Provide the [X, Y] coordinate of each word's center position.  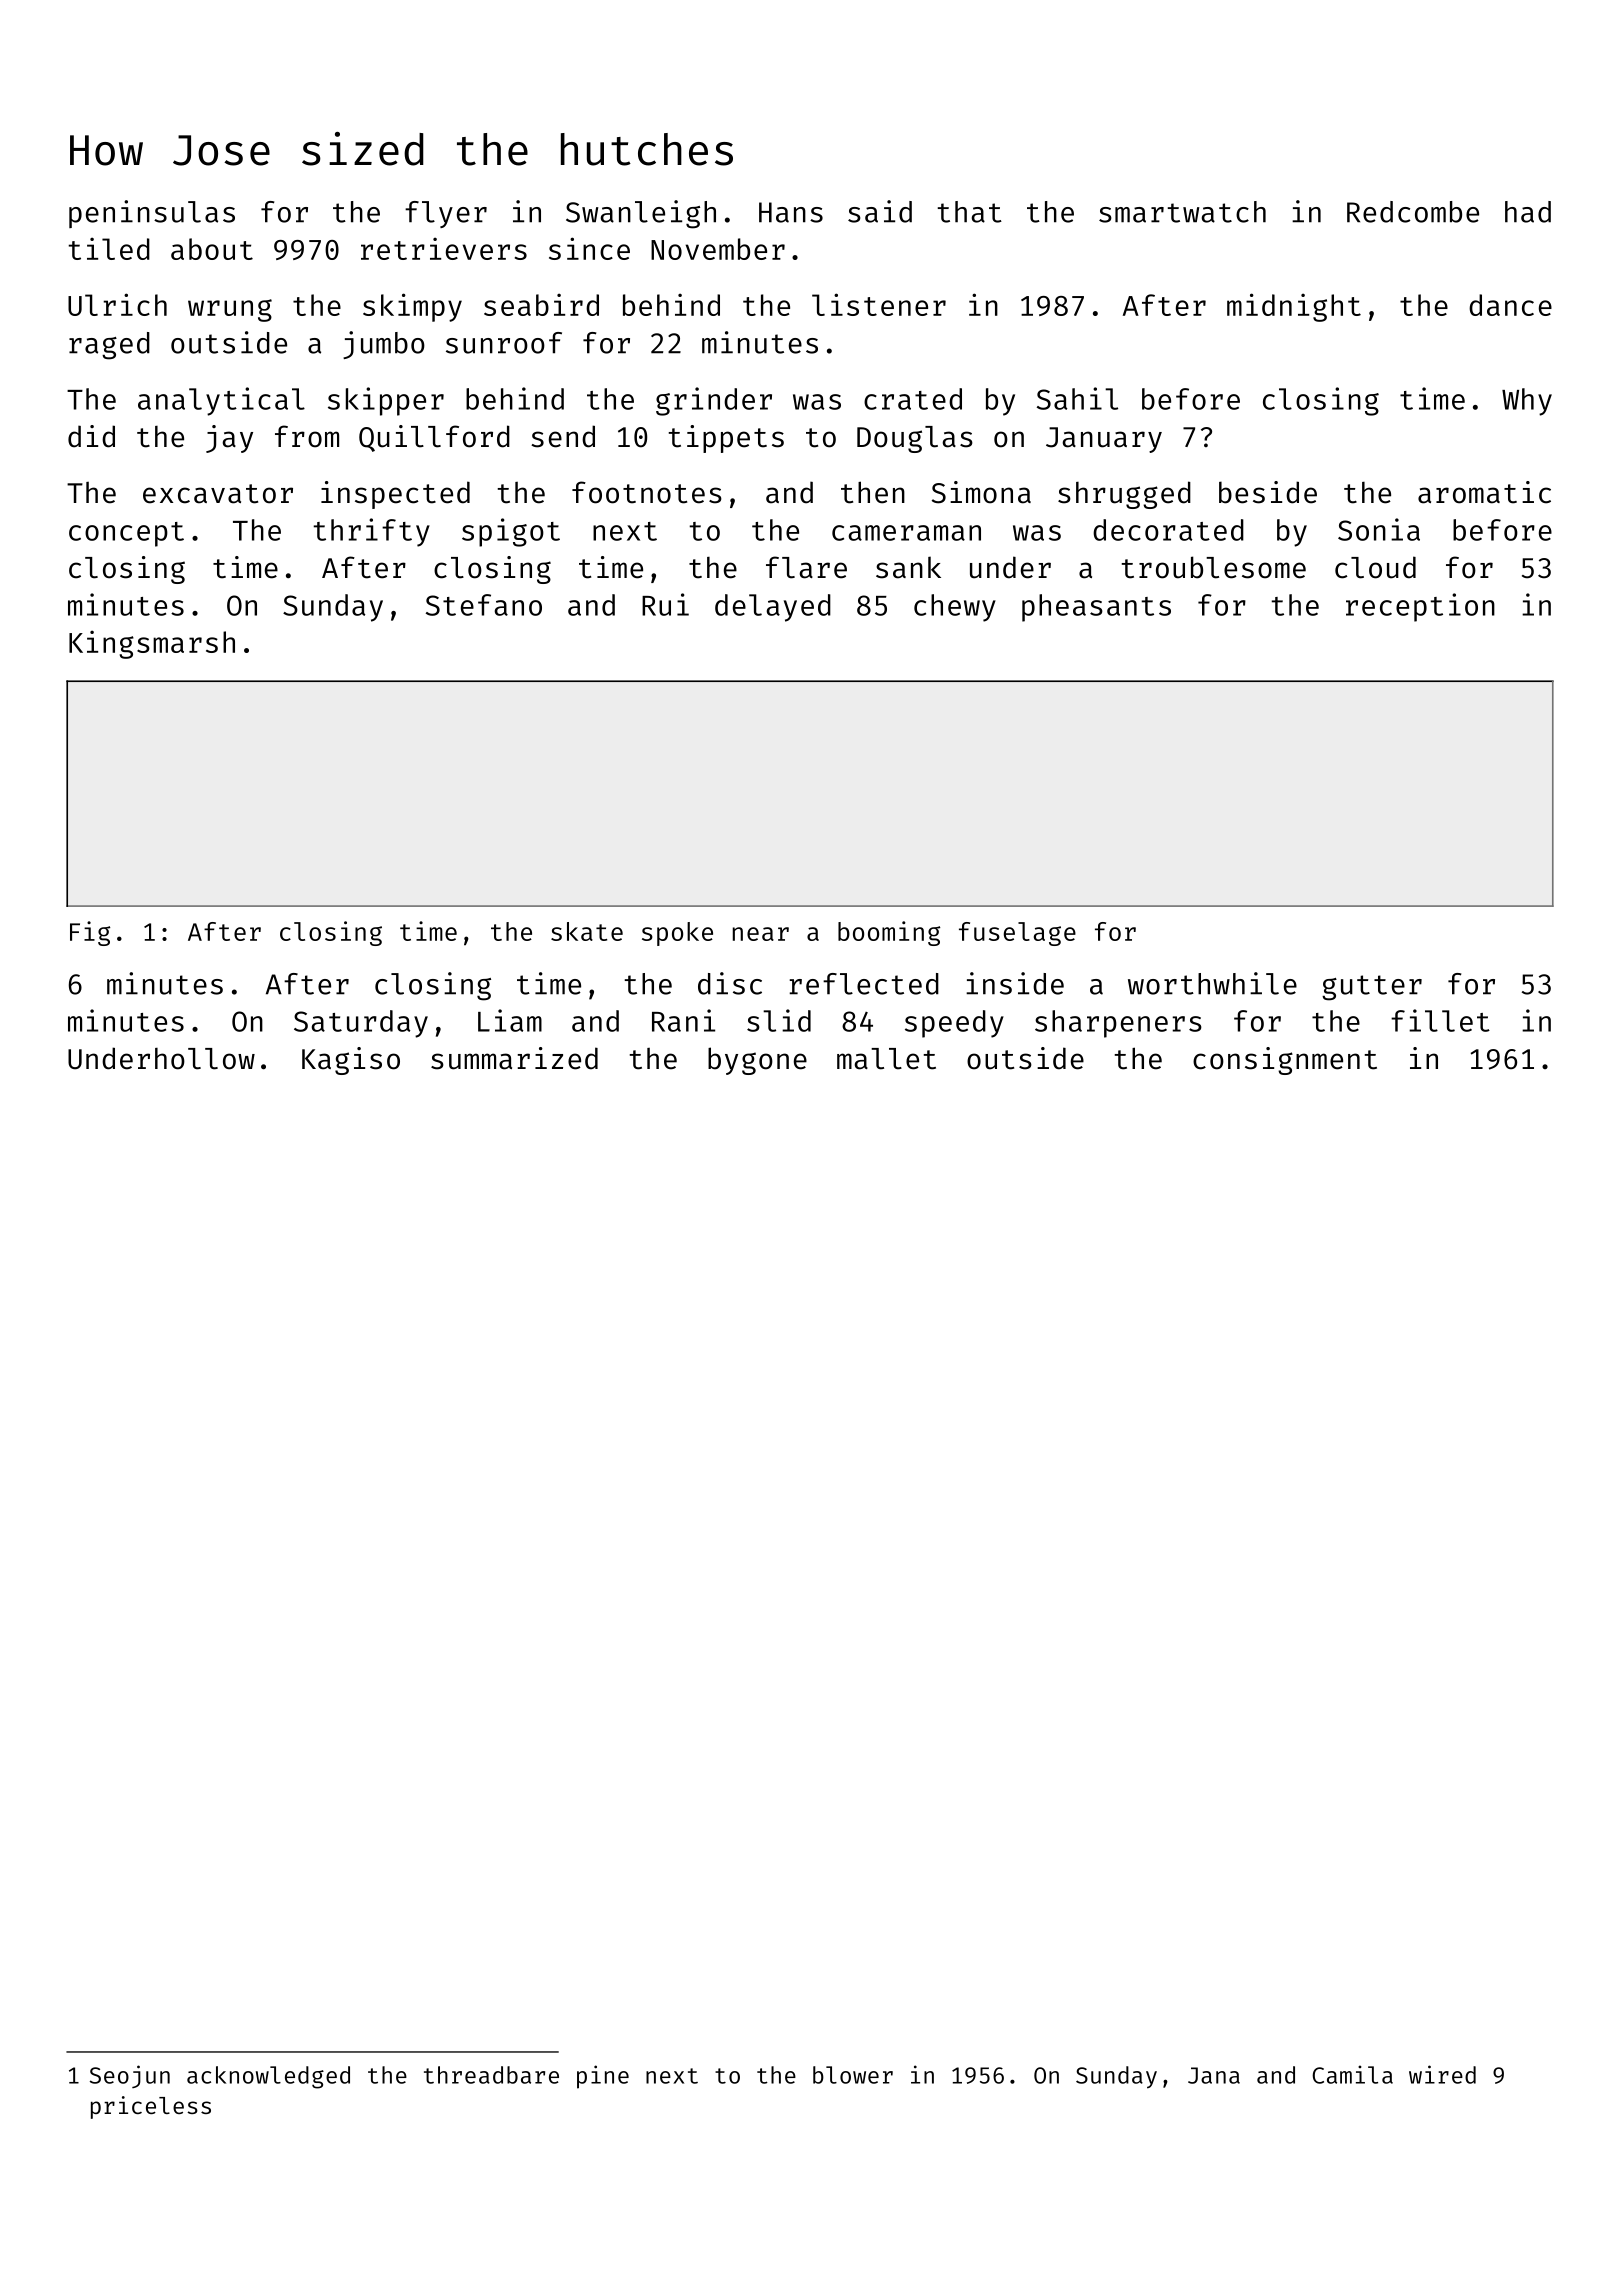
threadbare [491, 2075]
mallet [886, 1059]
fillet [1440, 1020]
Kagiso [351, 1061]
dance [1510, 305]
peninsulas [152, 214]
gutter [1372, 988]
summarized [514, 1058]
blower [853, 2075]
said [880, 211]
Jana [1214, 2075]
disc [730, 983]
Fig [90, 933]
